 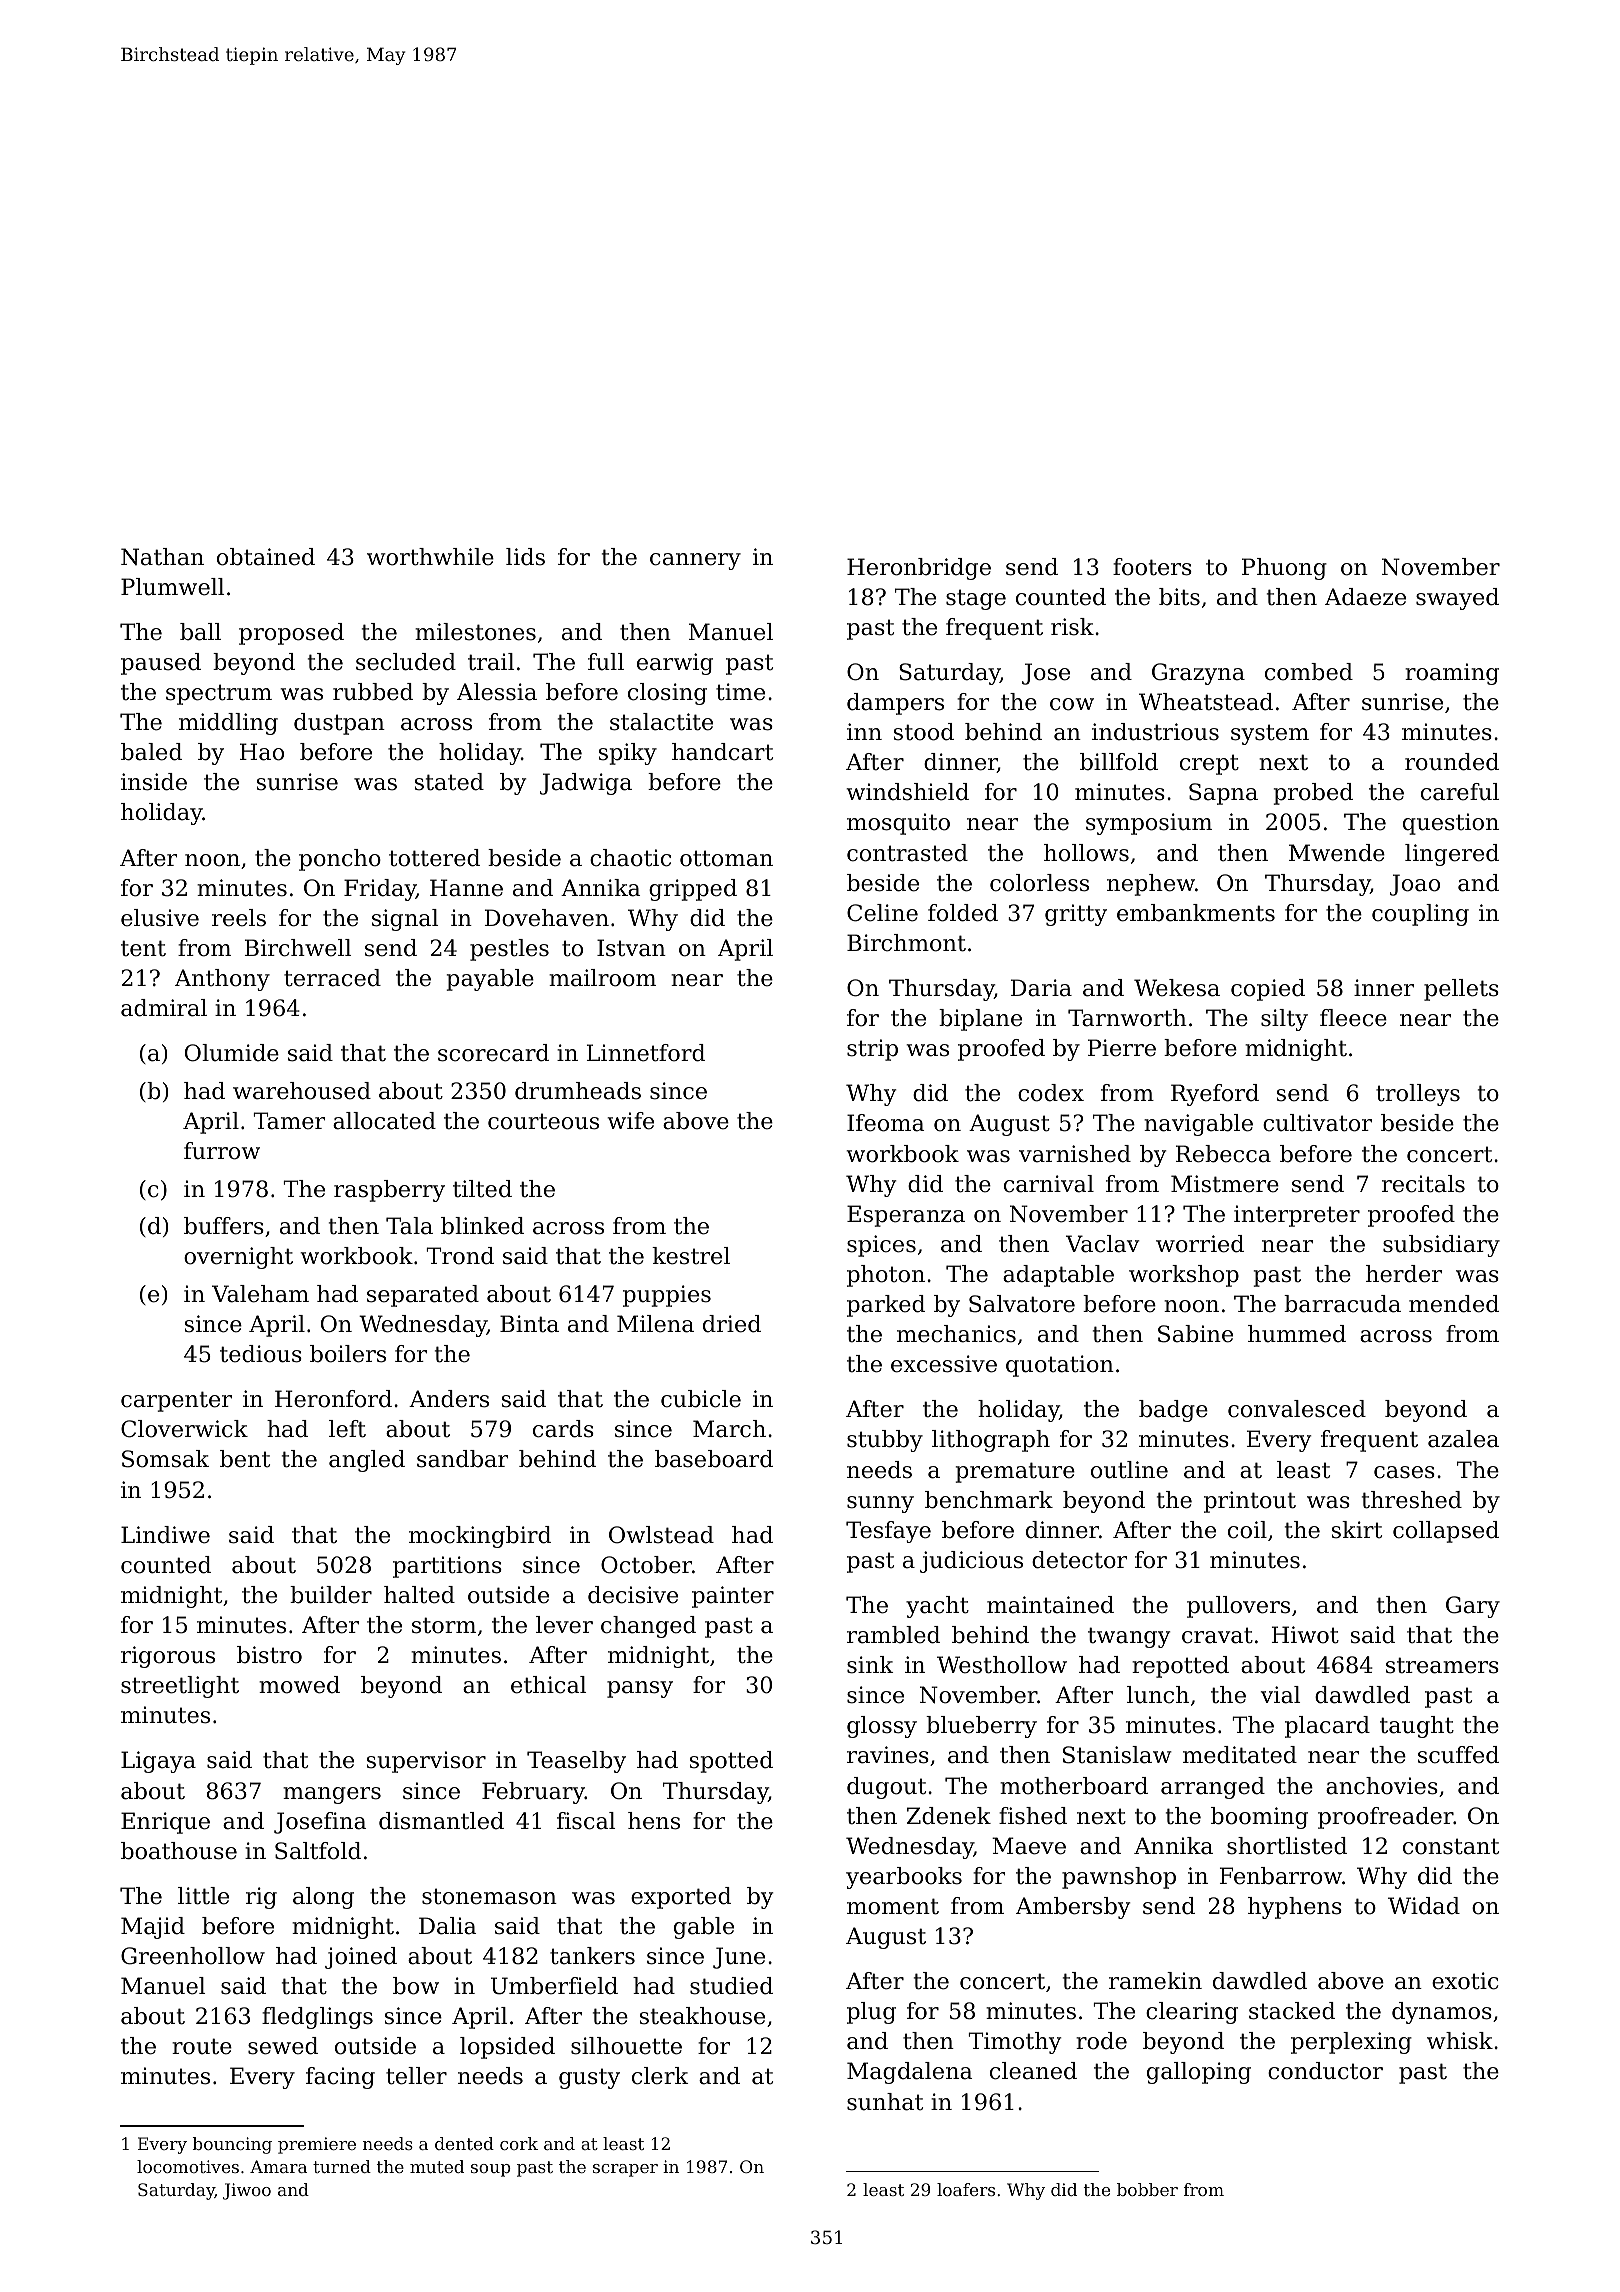 I want to click on obtained, so click(x=266, y=557).
